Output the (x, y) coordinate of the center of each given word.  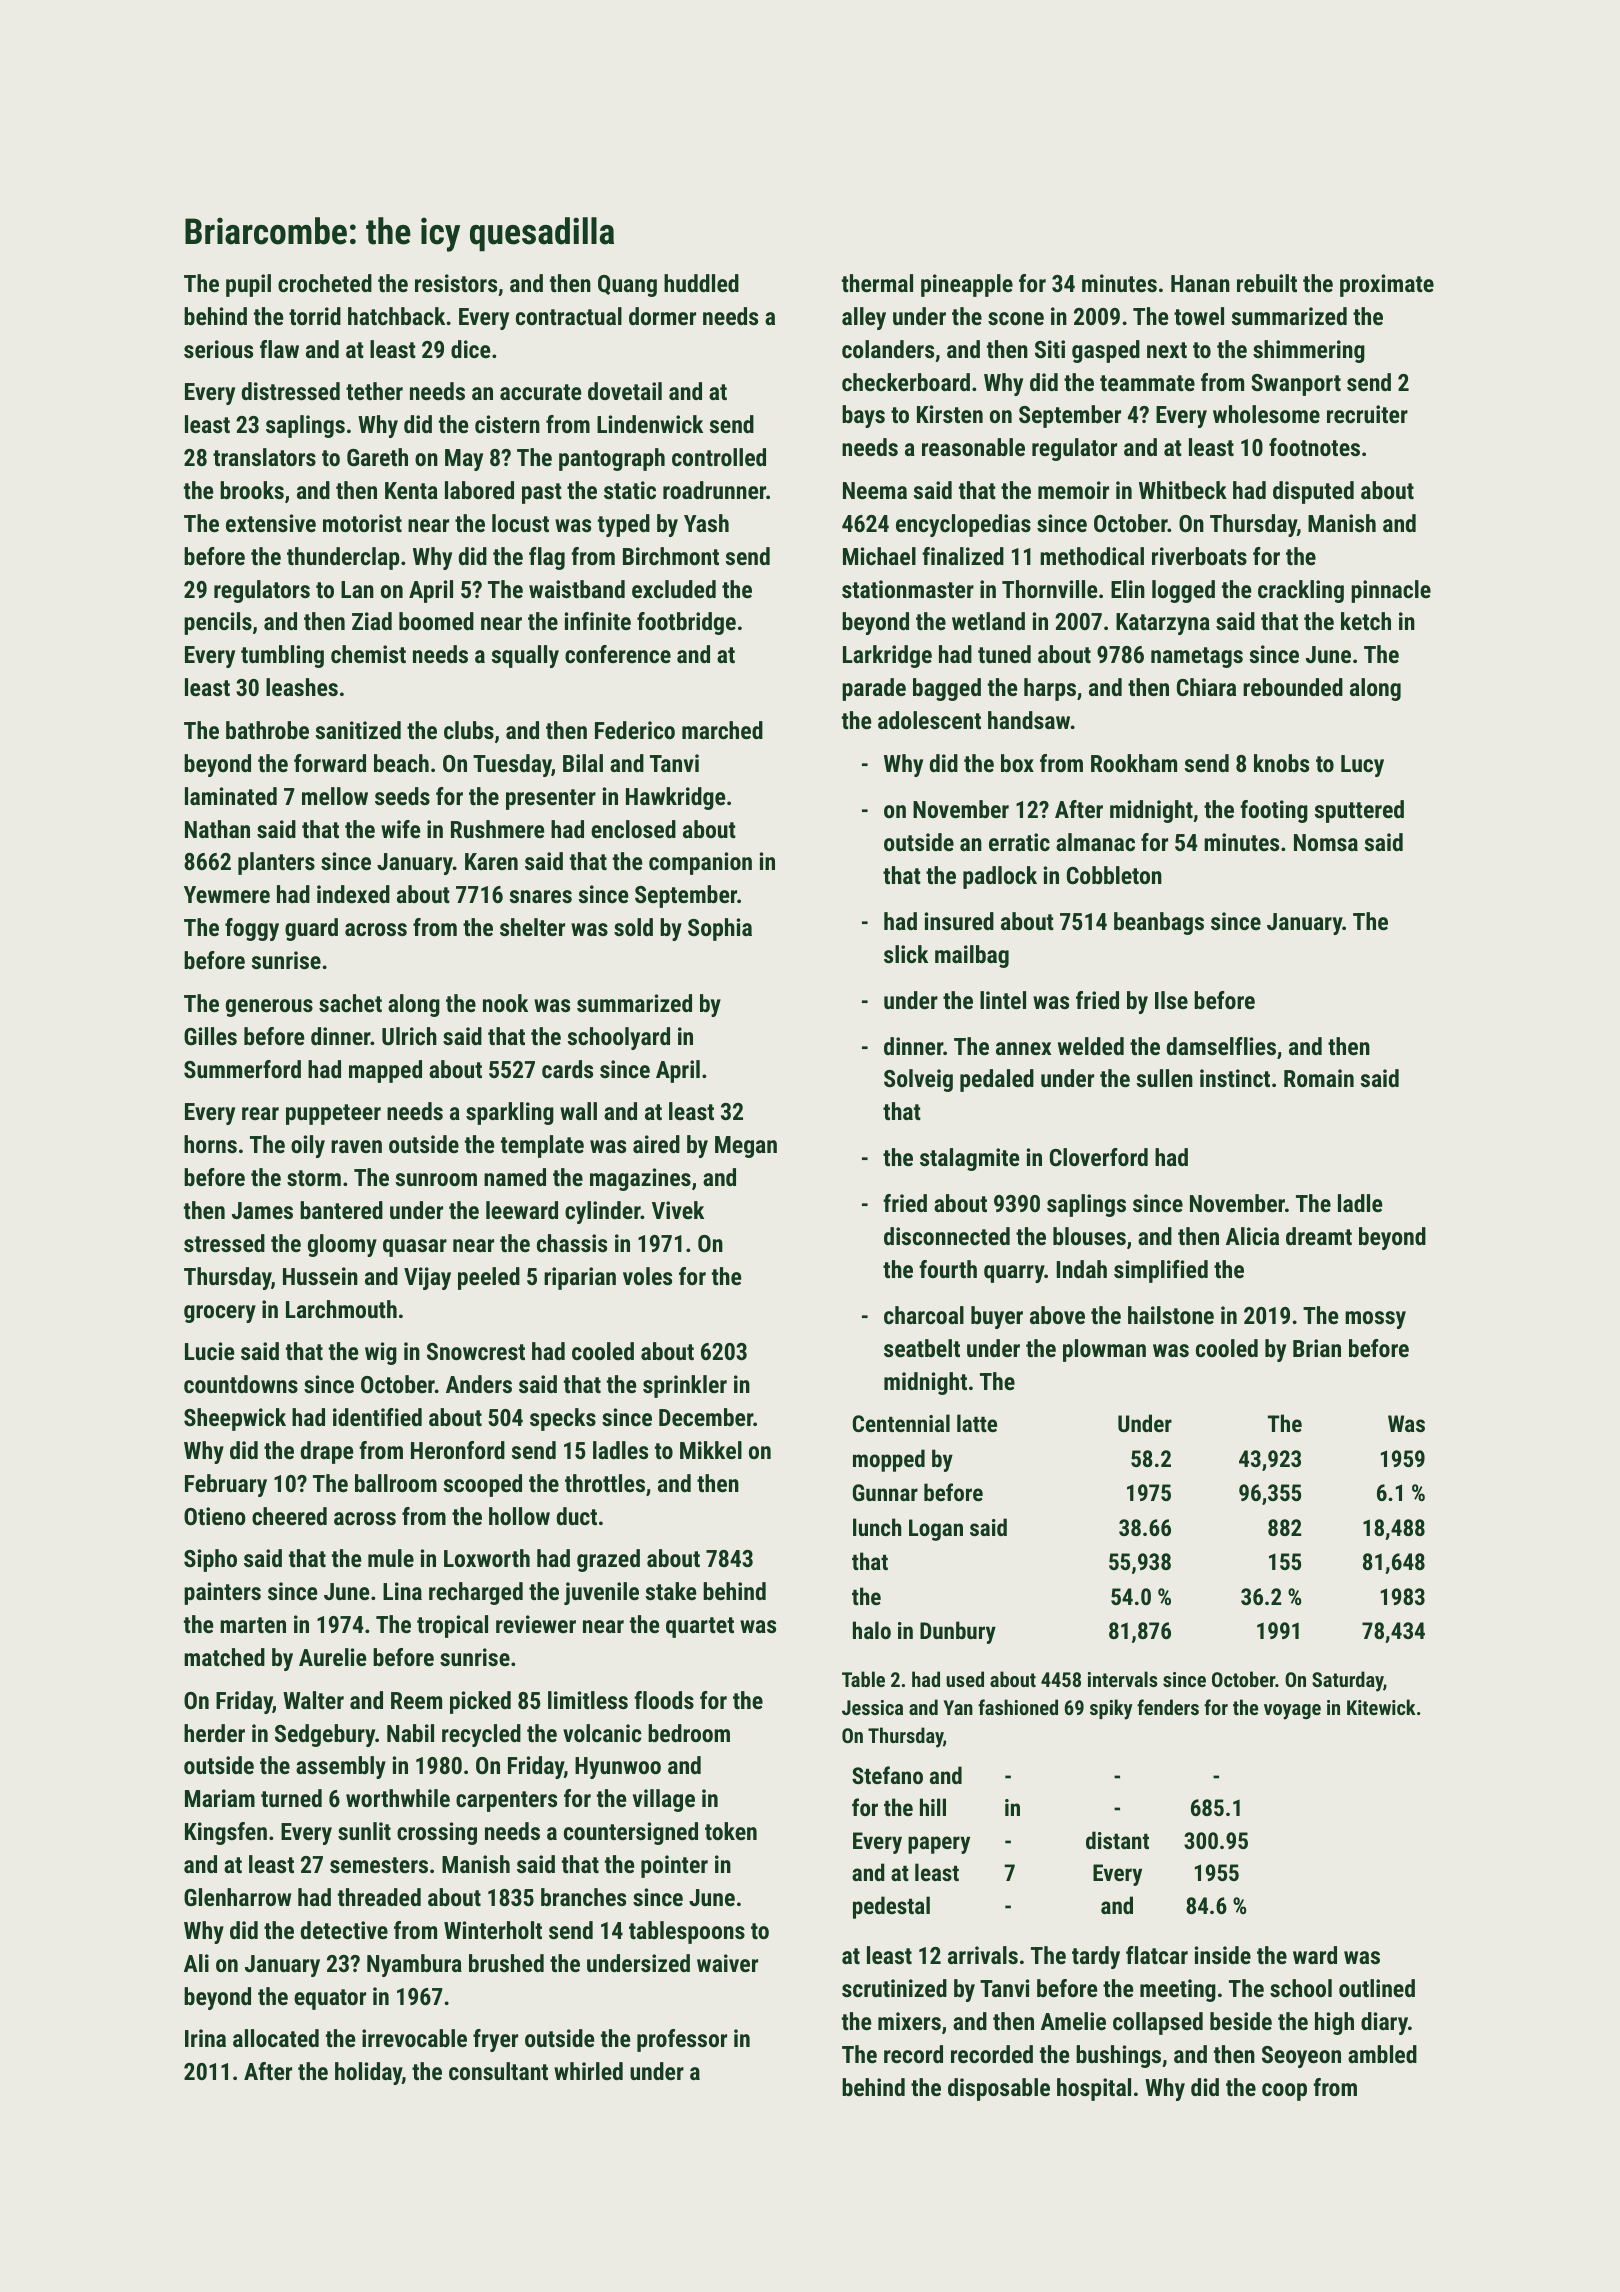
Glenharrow (237, 1897)
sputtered (1359, 811)
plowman (1104, 1350)
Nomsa (1326, 842)
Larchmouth (341, 1309)
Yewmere (227, 894)
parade (874, 689)
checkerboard (906, 382)
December (706, 1417)
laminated (231, 796)
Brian (1317, 1348)
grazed (608, 1560)
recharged (476, 1593)
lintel (1003, 1000)
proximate (1387, 285)
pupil (248, 285)
